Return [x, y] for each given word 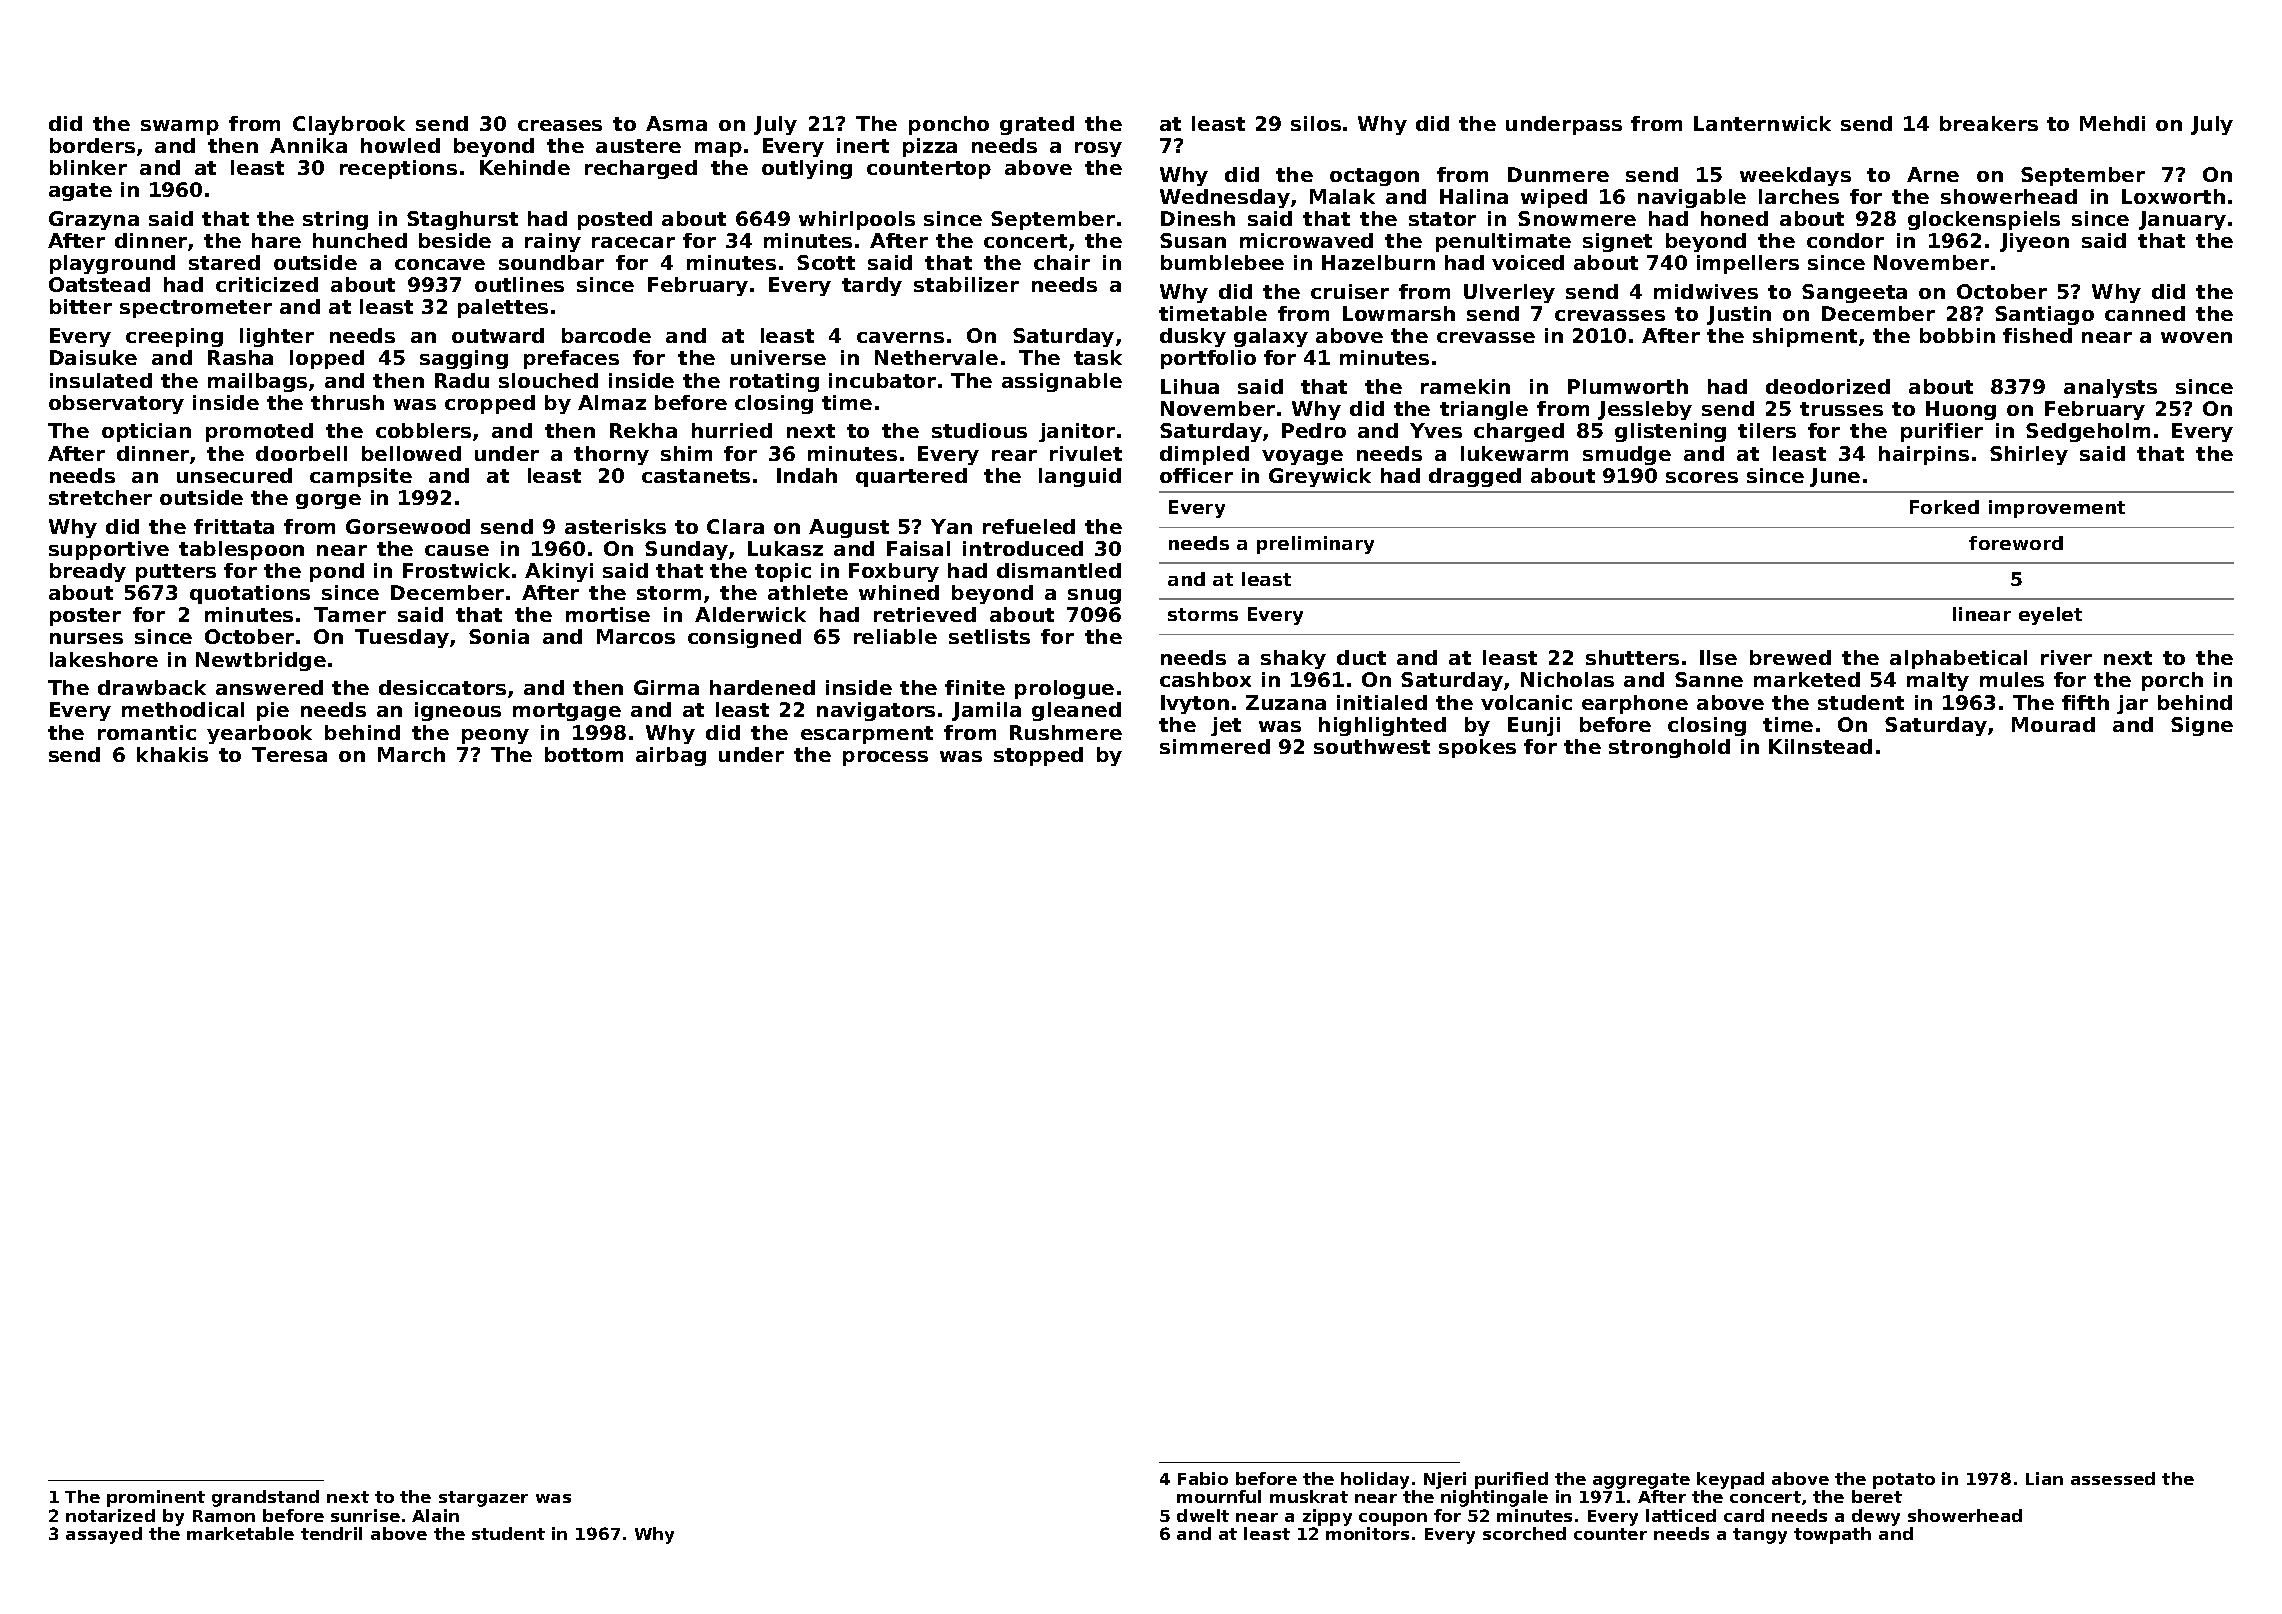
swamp [180, 127]
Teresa [289, 754]
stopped [1038, 756]
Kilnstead [1820, 746]
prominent [156, 1498]
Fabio [1203, 1478]
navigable [1692, 198]
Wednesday [1225, 198]
